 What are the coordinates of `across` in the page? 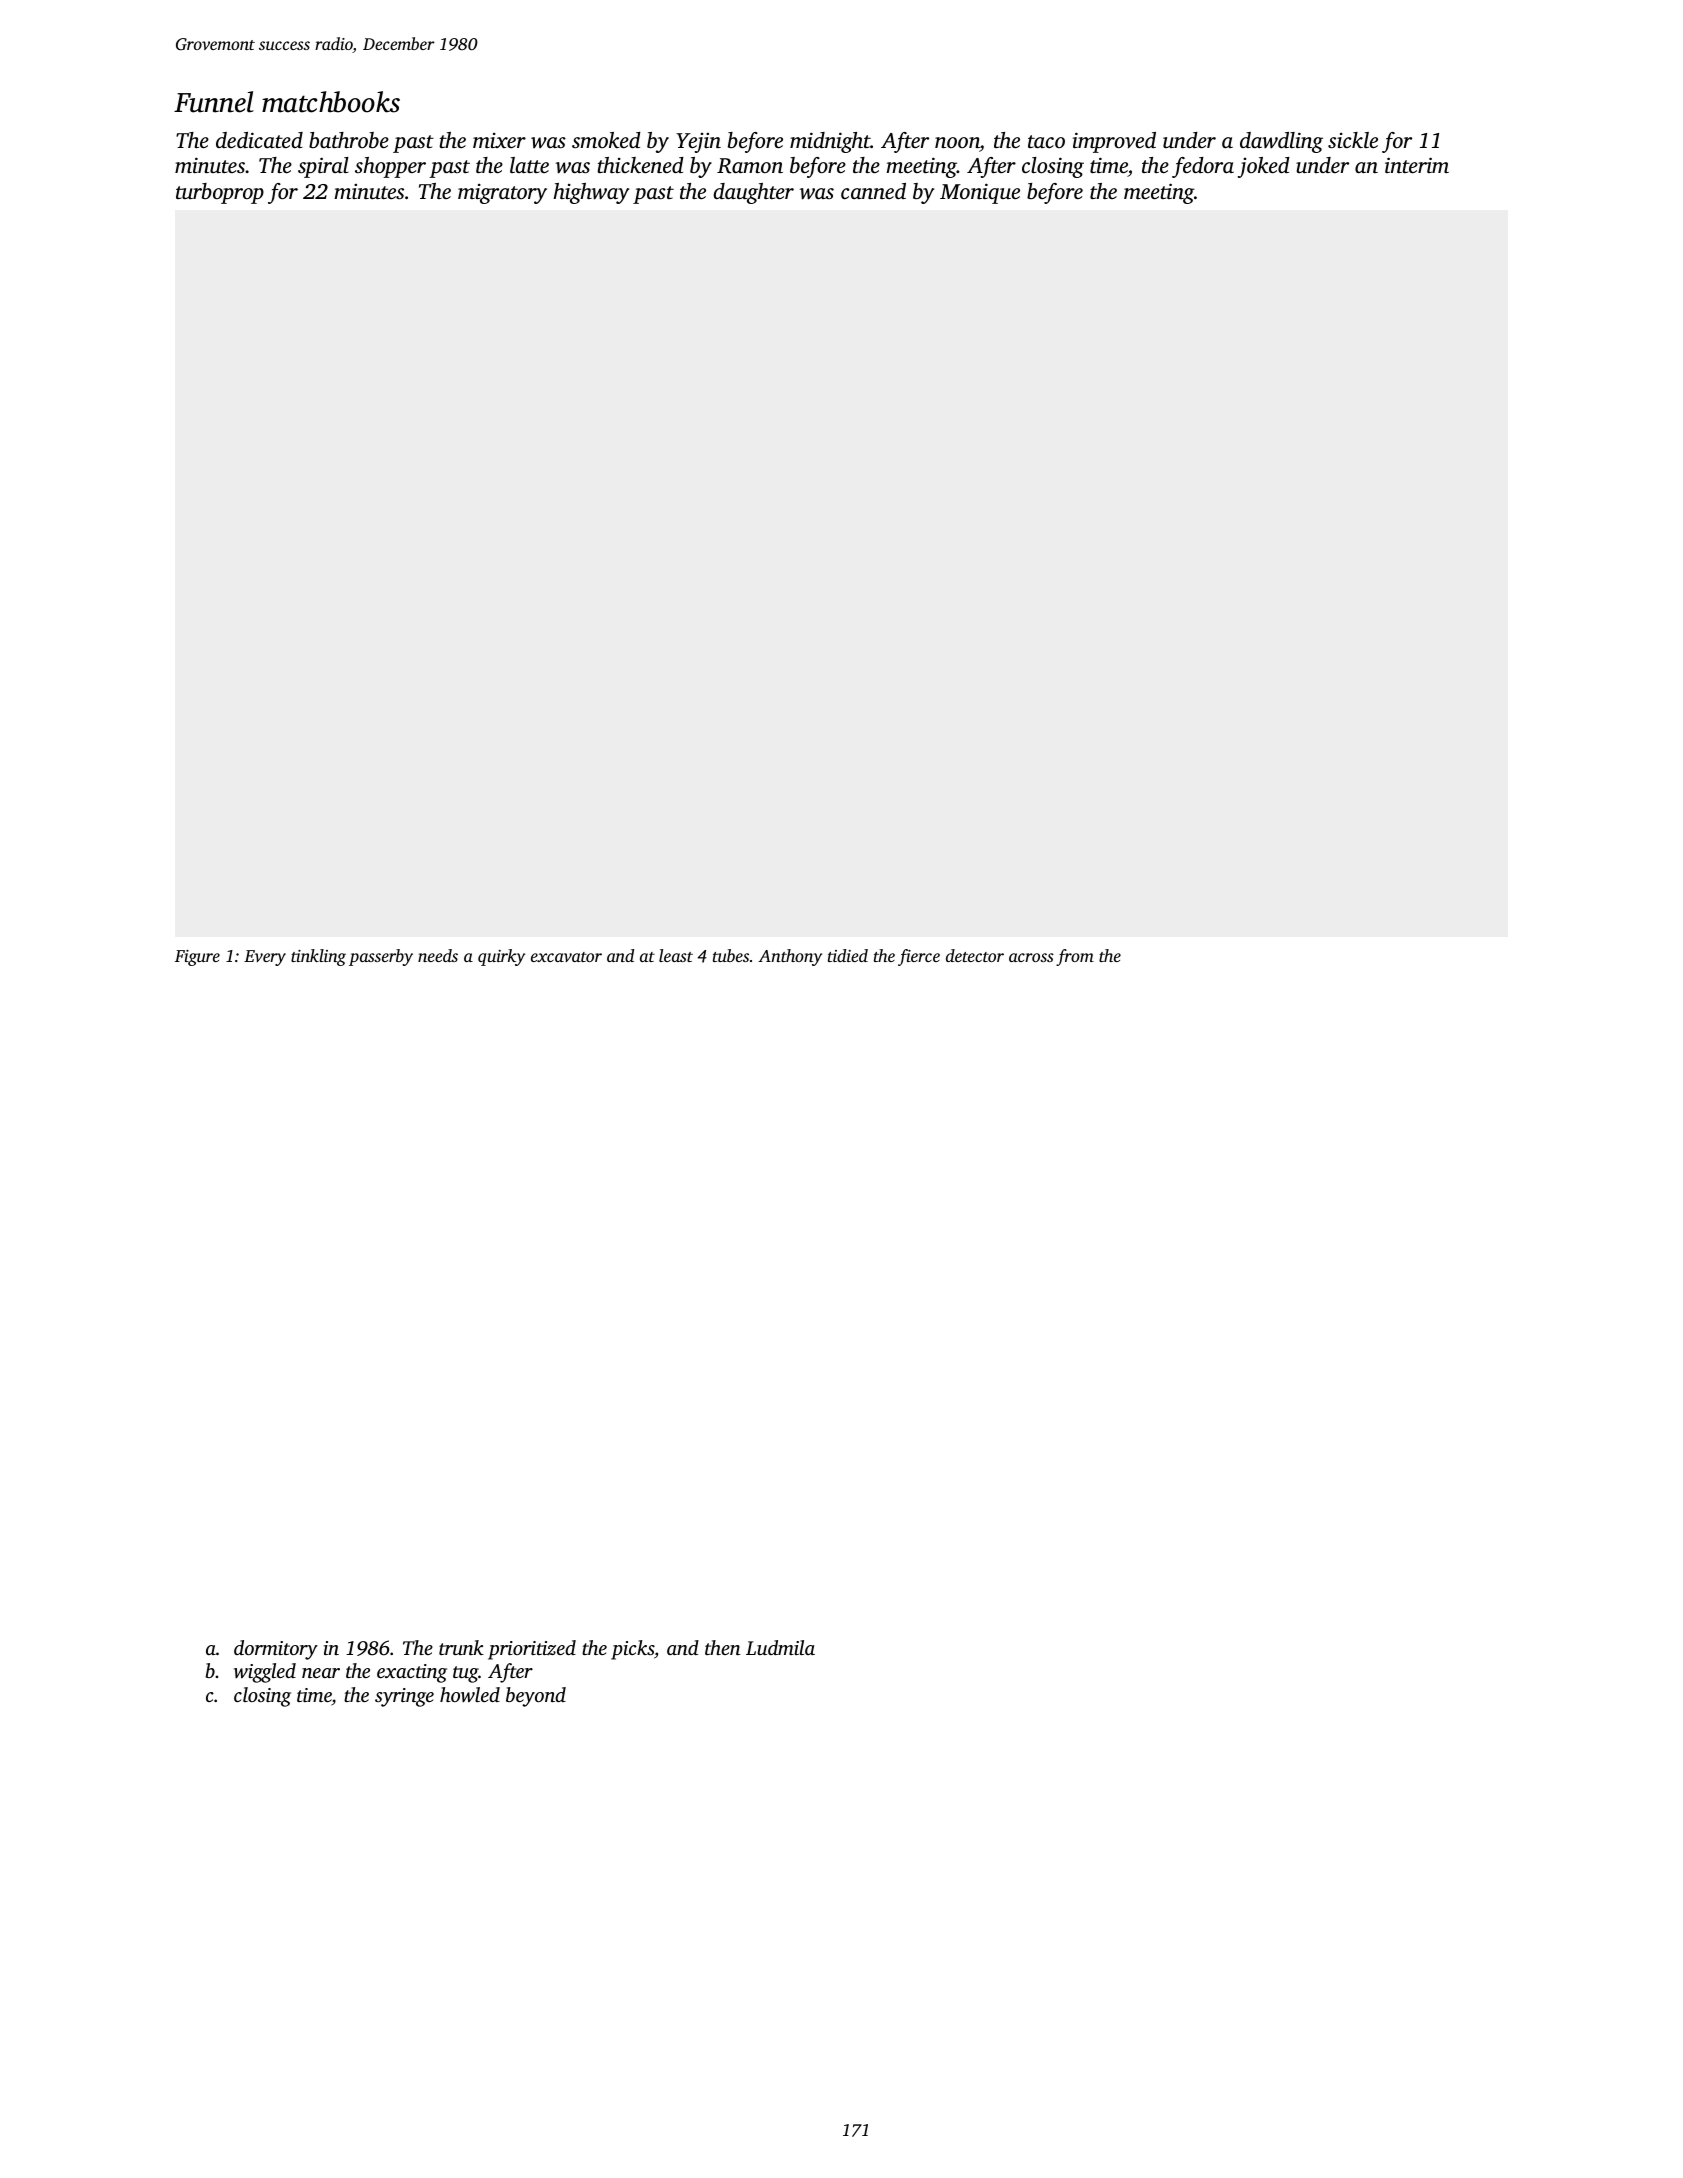 It's located at (1031, 957).
